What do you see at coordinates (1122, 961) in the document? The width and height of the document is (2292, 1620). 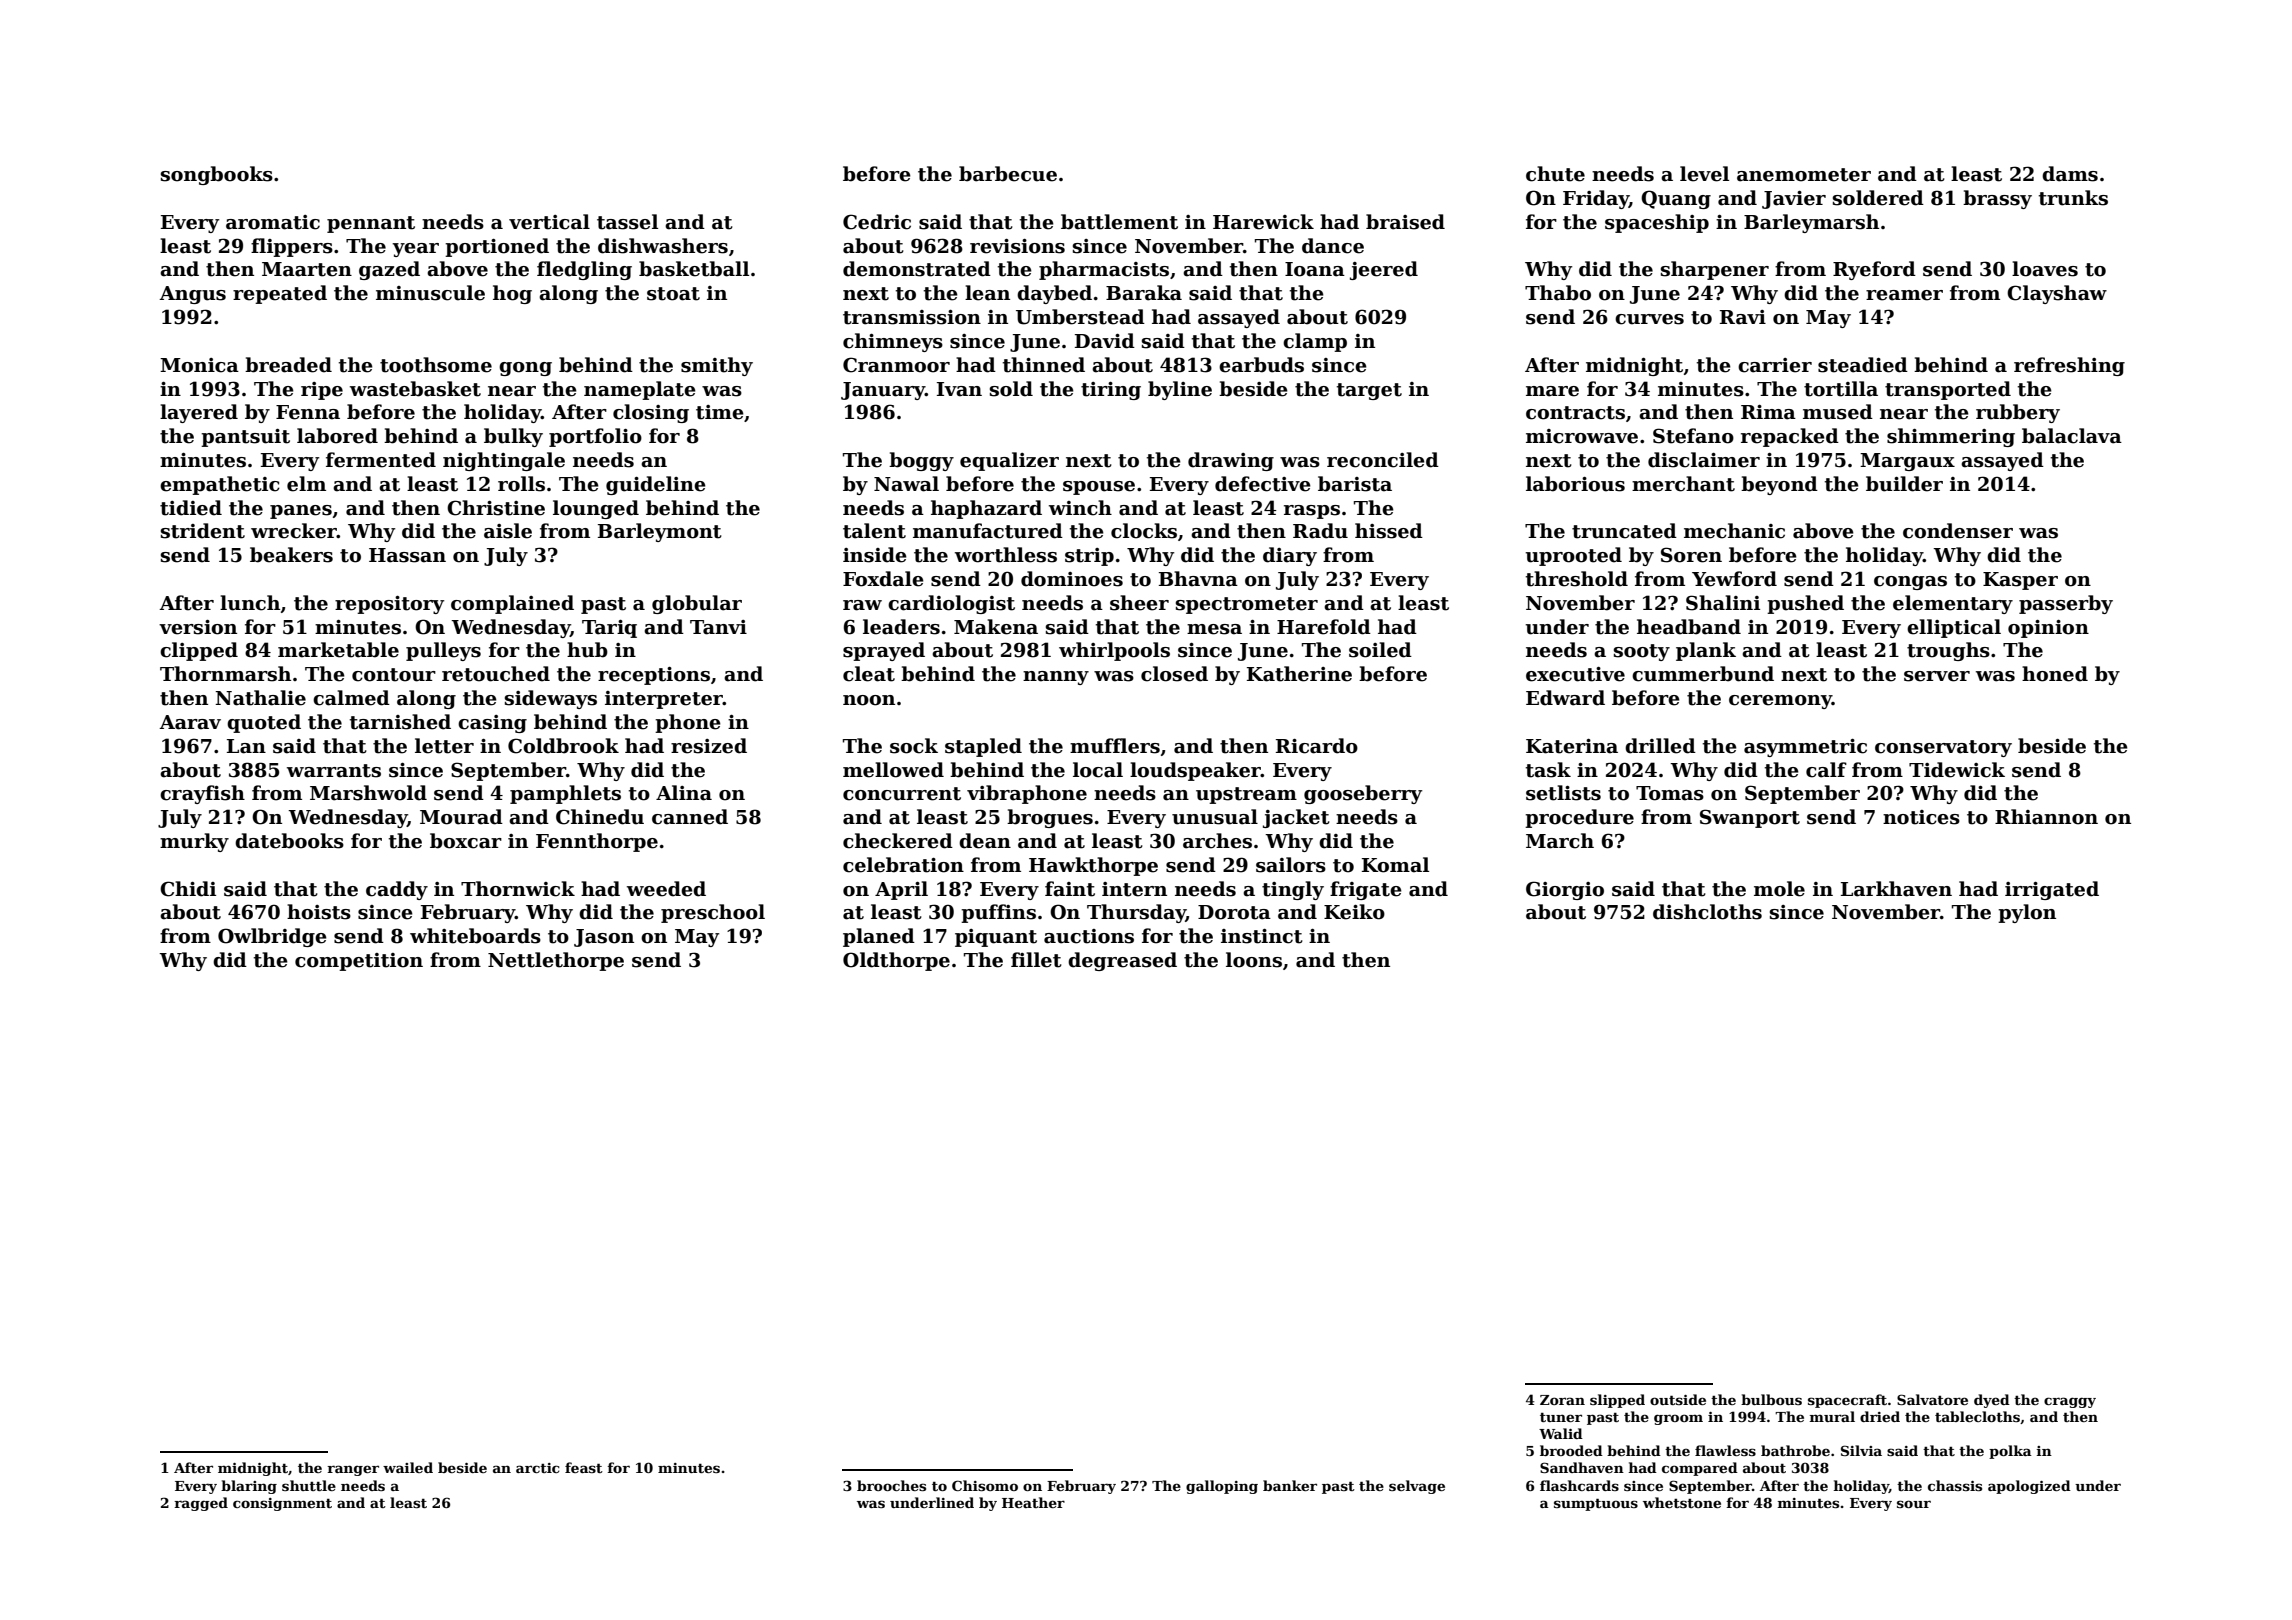 I see `degreased` at bounding box center [1122, 961].
